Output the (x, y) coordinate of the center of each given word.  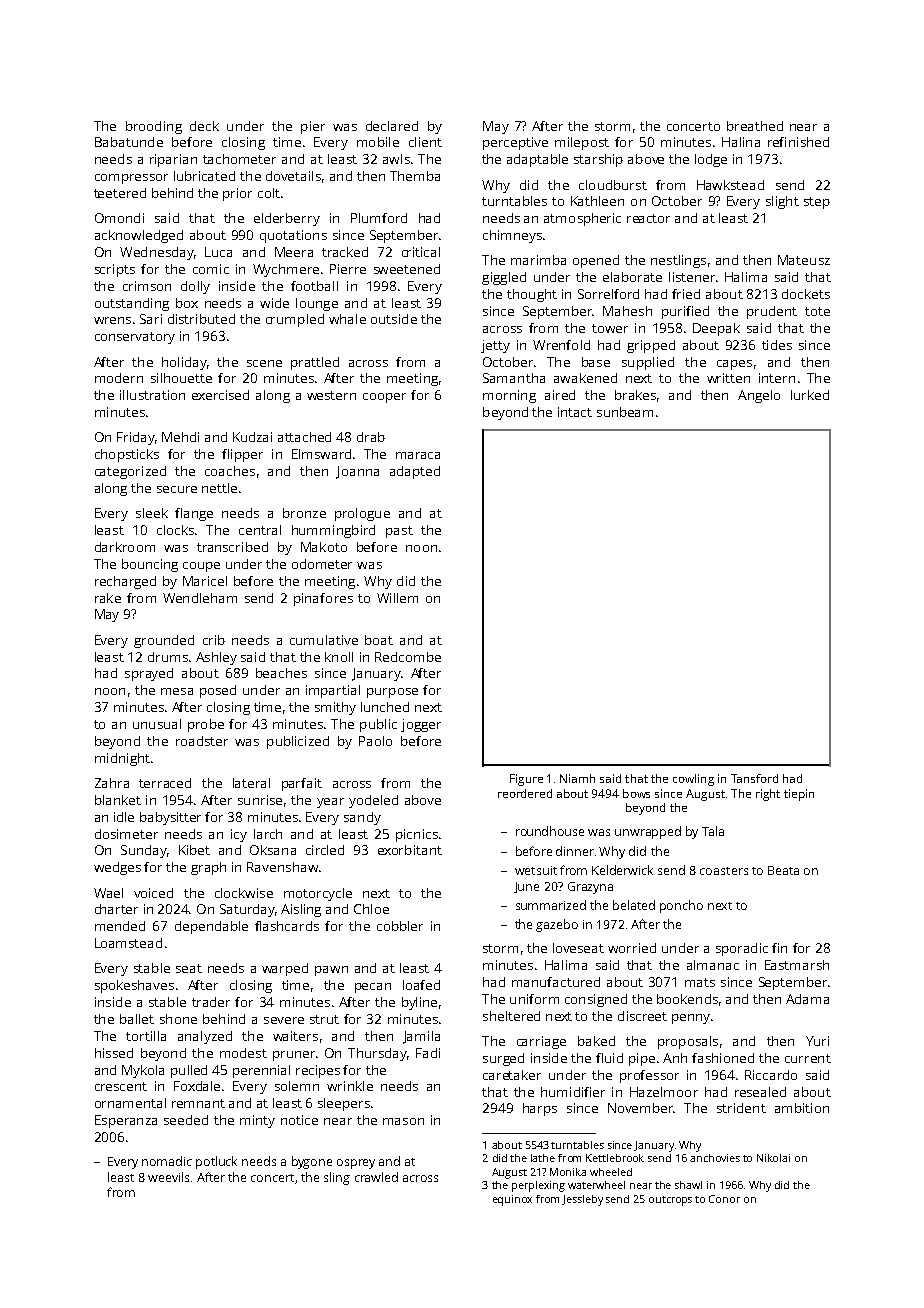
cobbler (400, 926)
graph (208, 868)
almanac (713, 965)
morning (509, 396)
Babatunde (129, 142)
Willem (397, 598)
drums (168, 657)
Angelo (759, 396)
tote (817, 311)
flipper (242, 455)
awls (396, 159)
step (817, 203)
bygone (312, 1162)
